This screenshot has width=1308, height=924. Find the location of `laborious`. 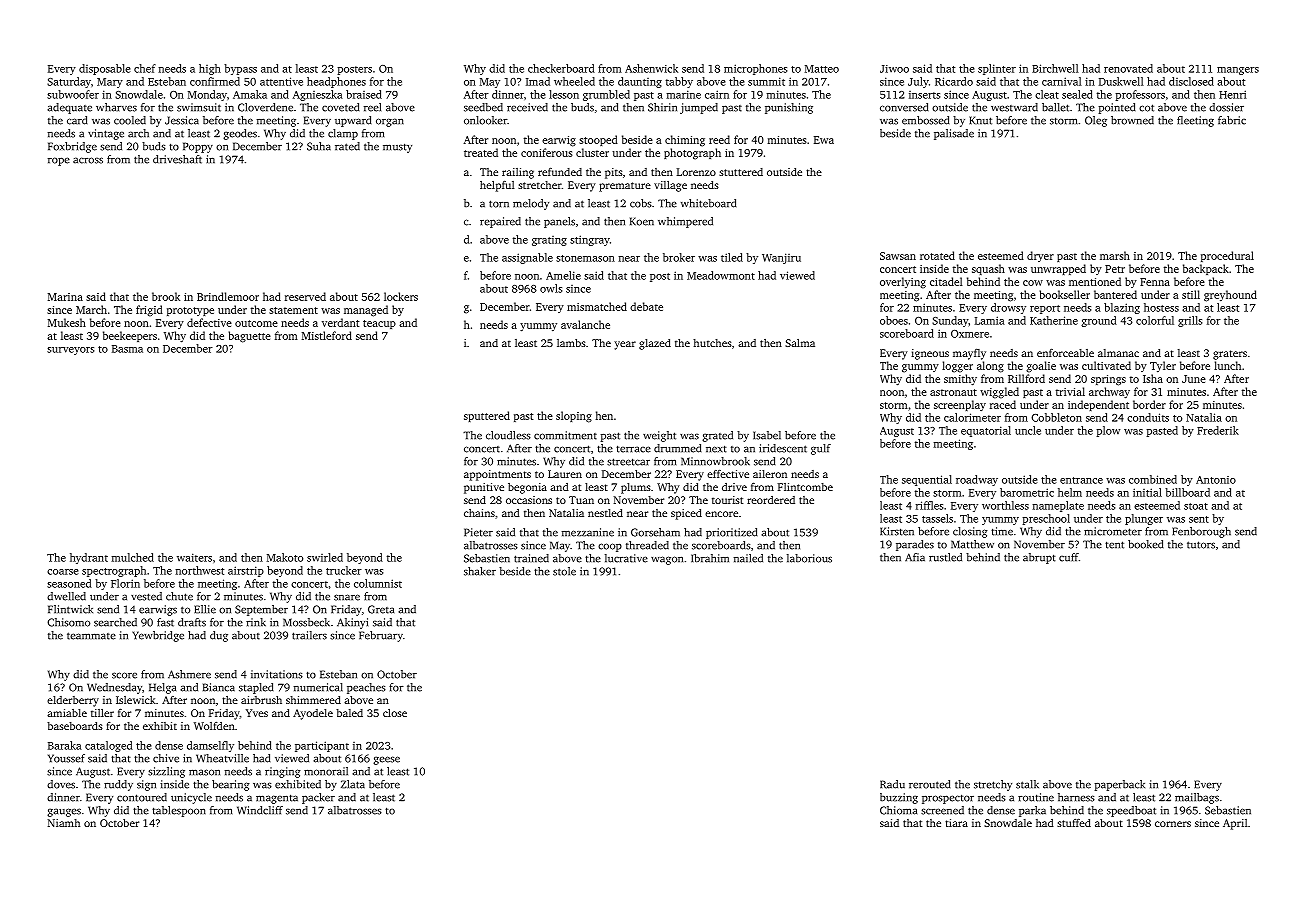

laborious is located at coordinates (809, 558).
